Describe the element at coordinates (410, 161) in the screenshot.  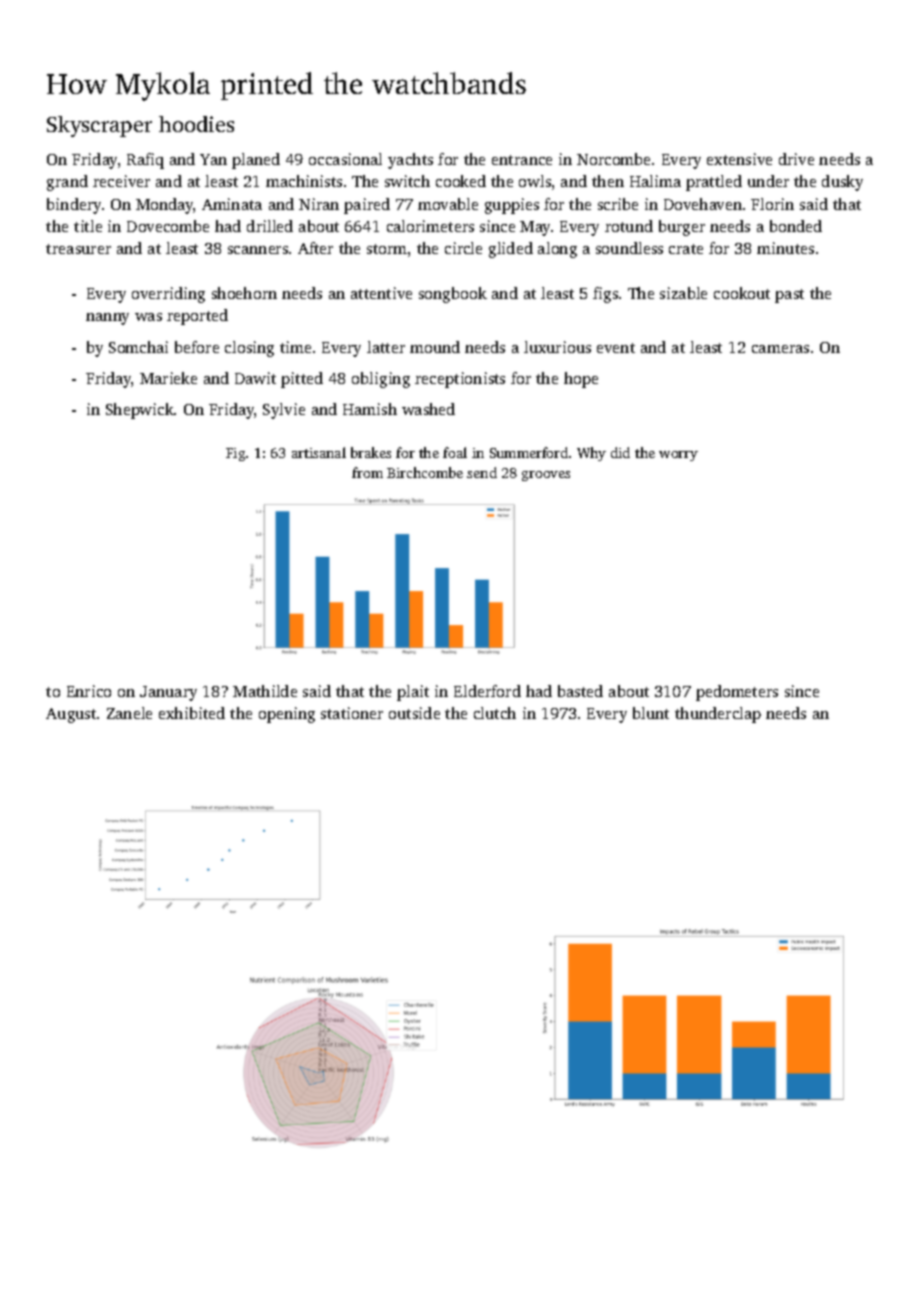
I see `yachts` at that location.
